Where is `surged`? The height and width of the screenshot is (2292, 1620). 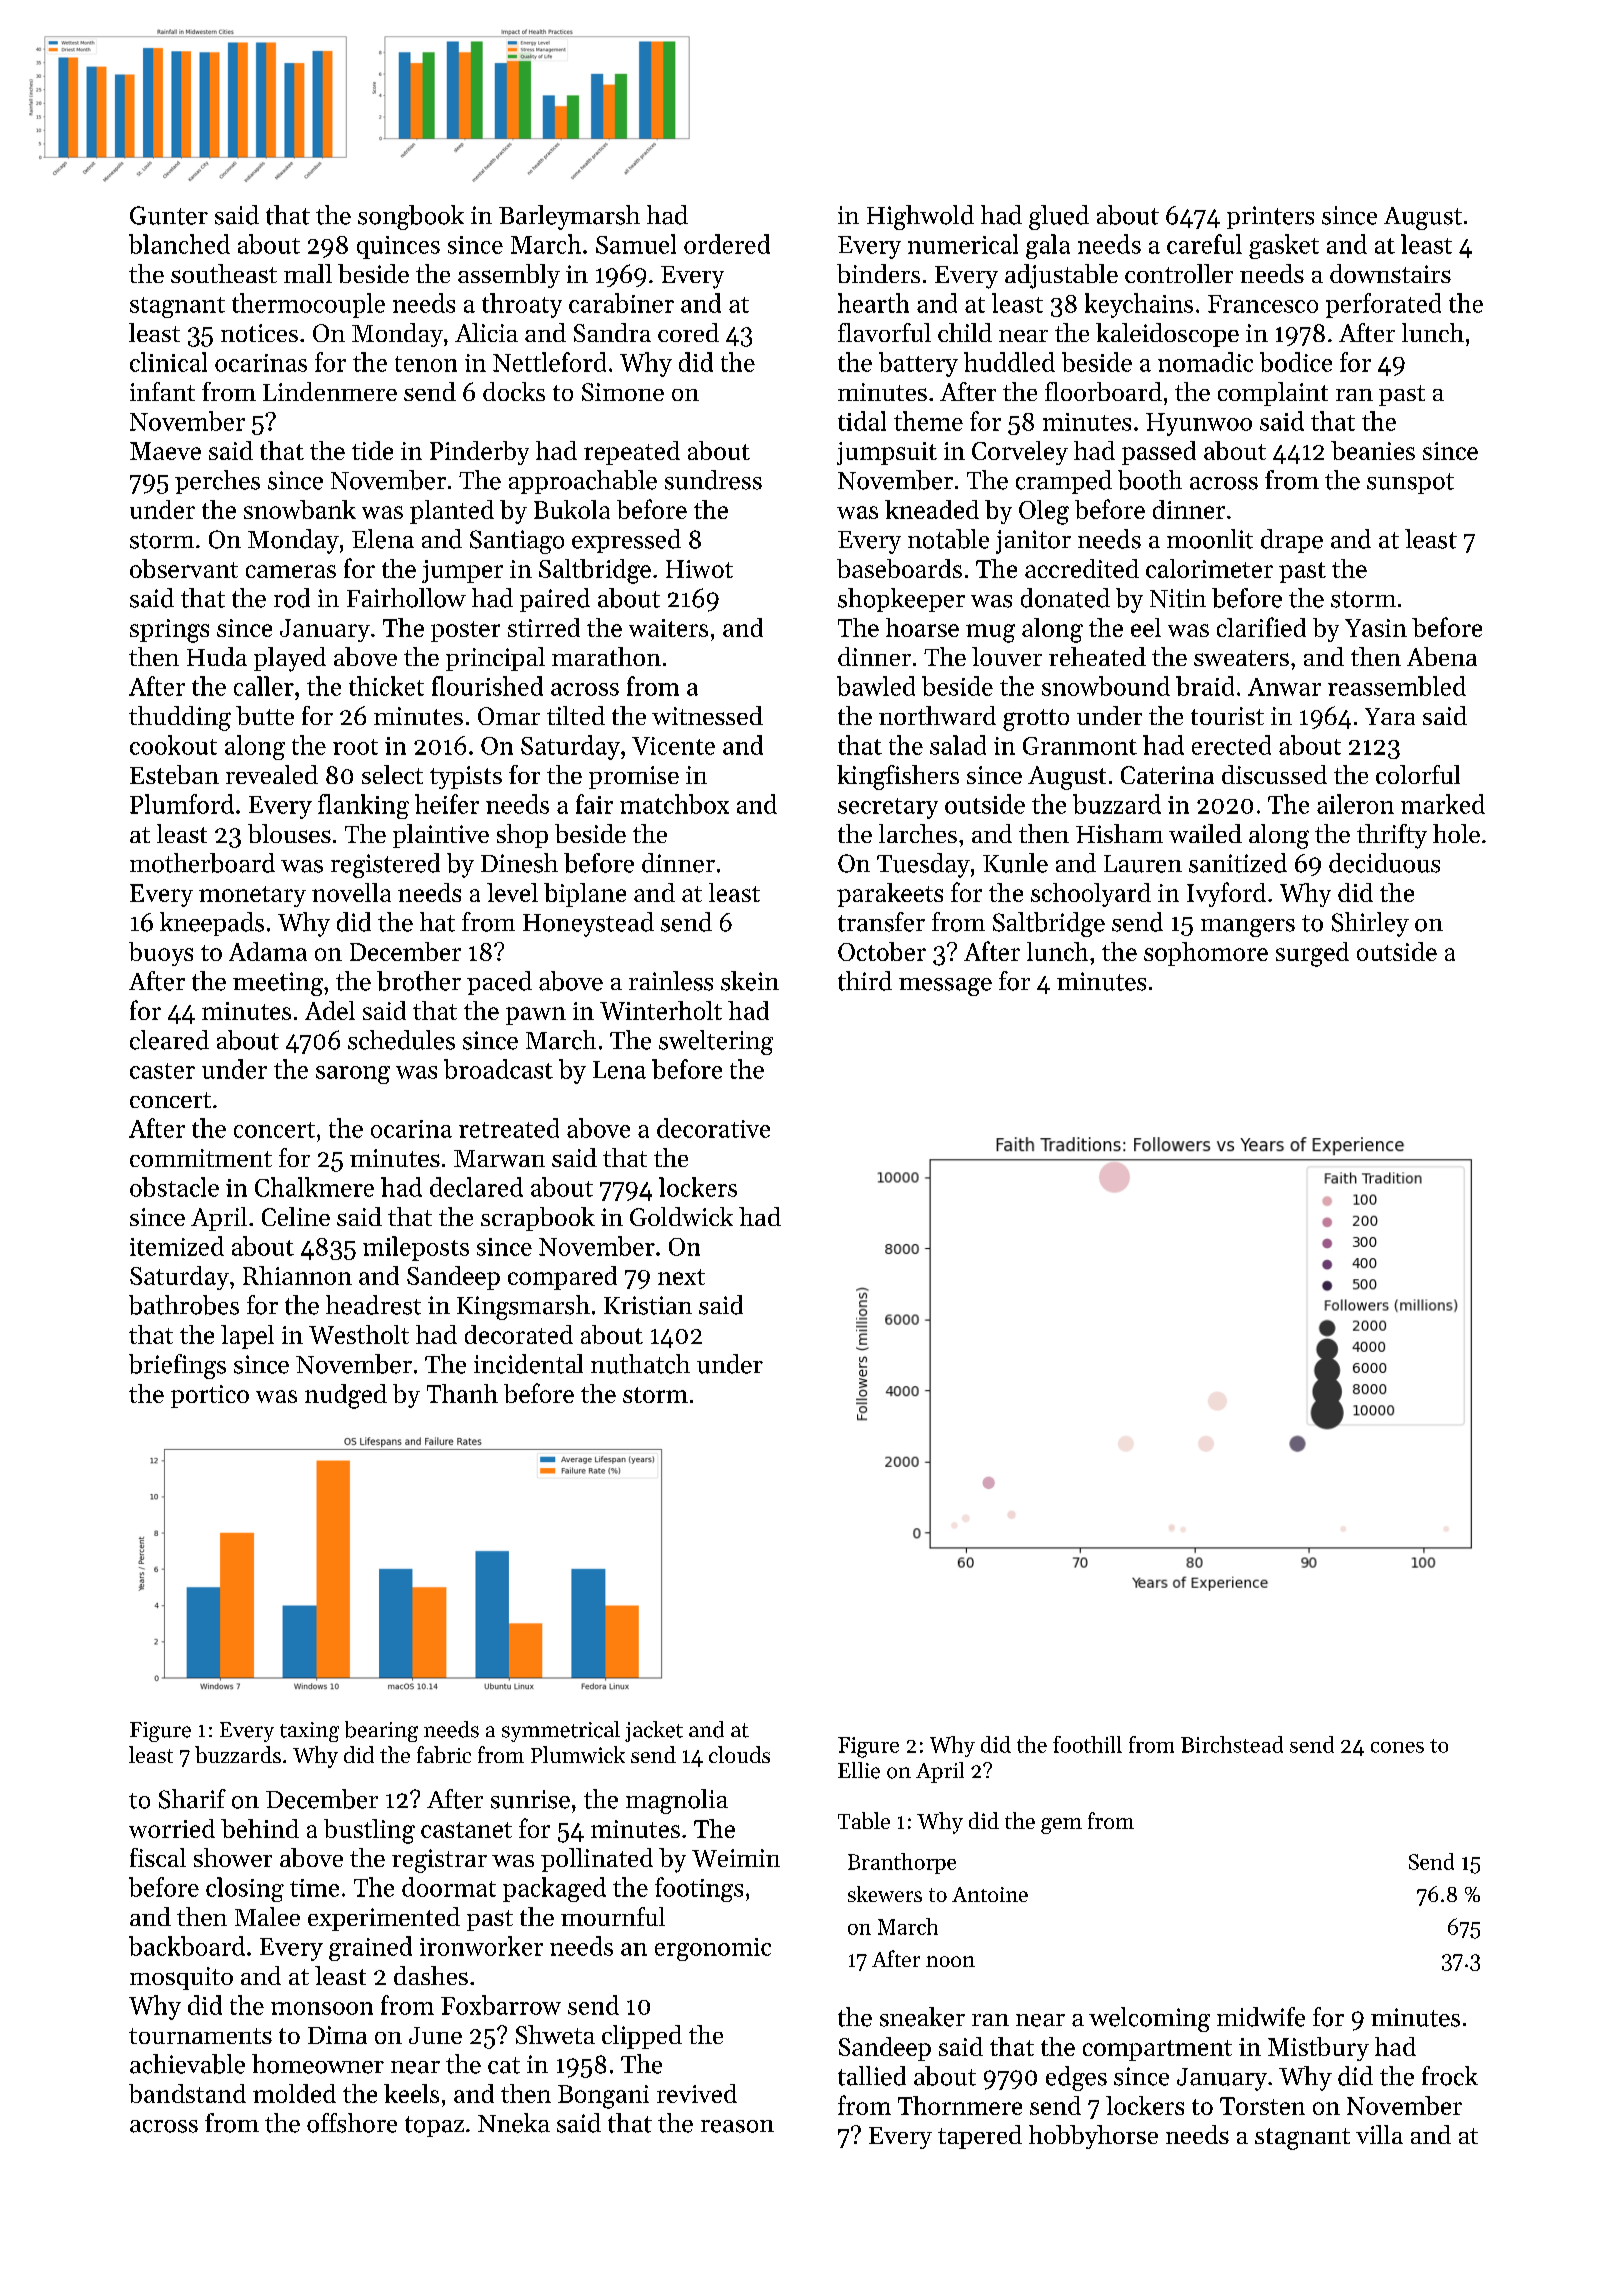
surged is located at coordinates (1312, 954).
